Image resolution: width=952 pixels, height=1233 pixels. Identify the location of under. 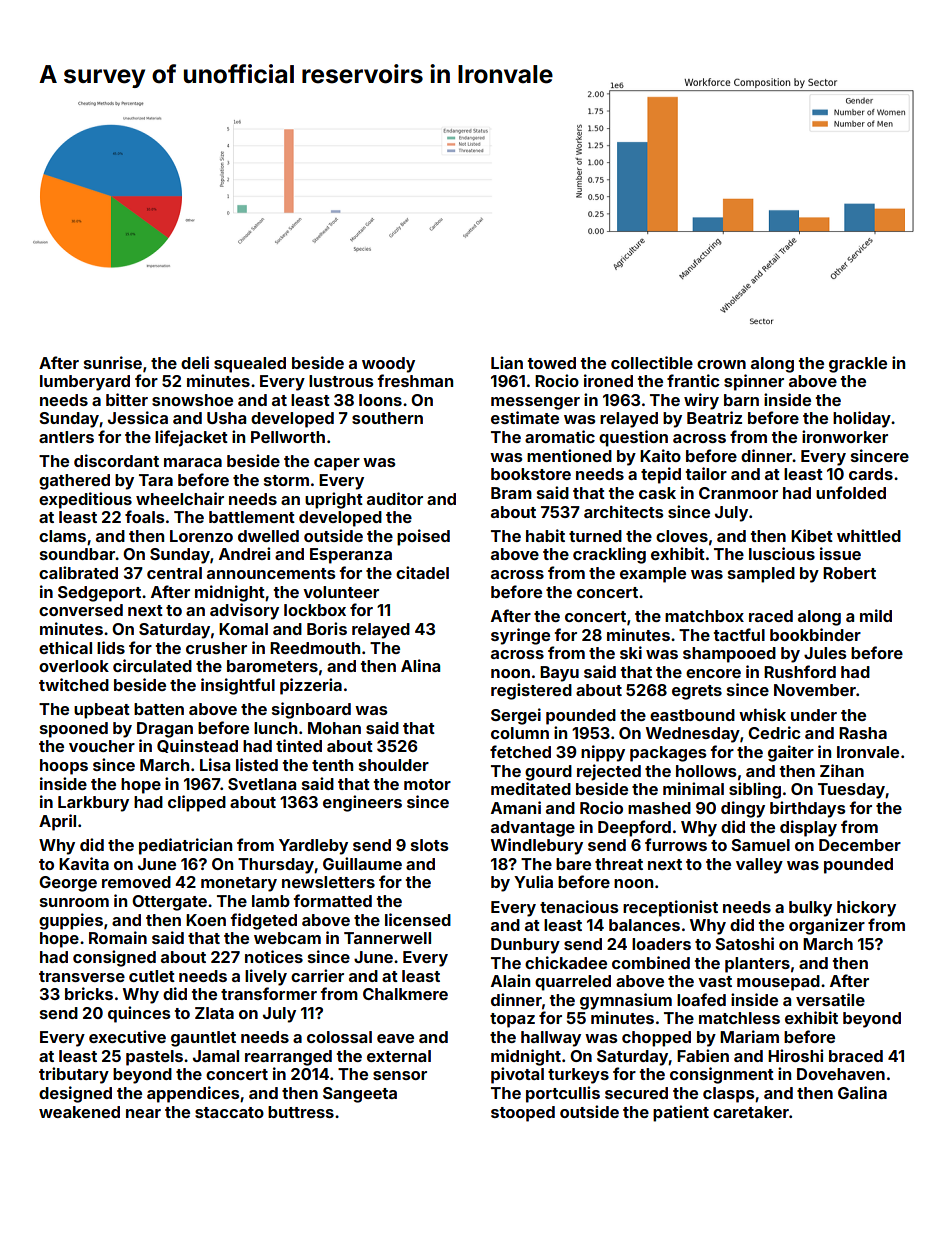
(814, 715).
